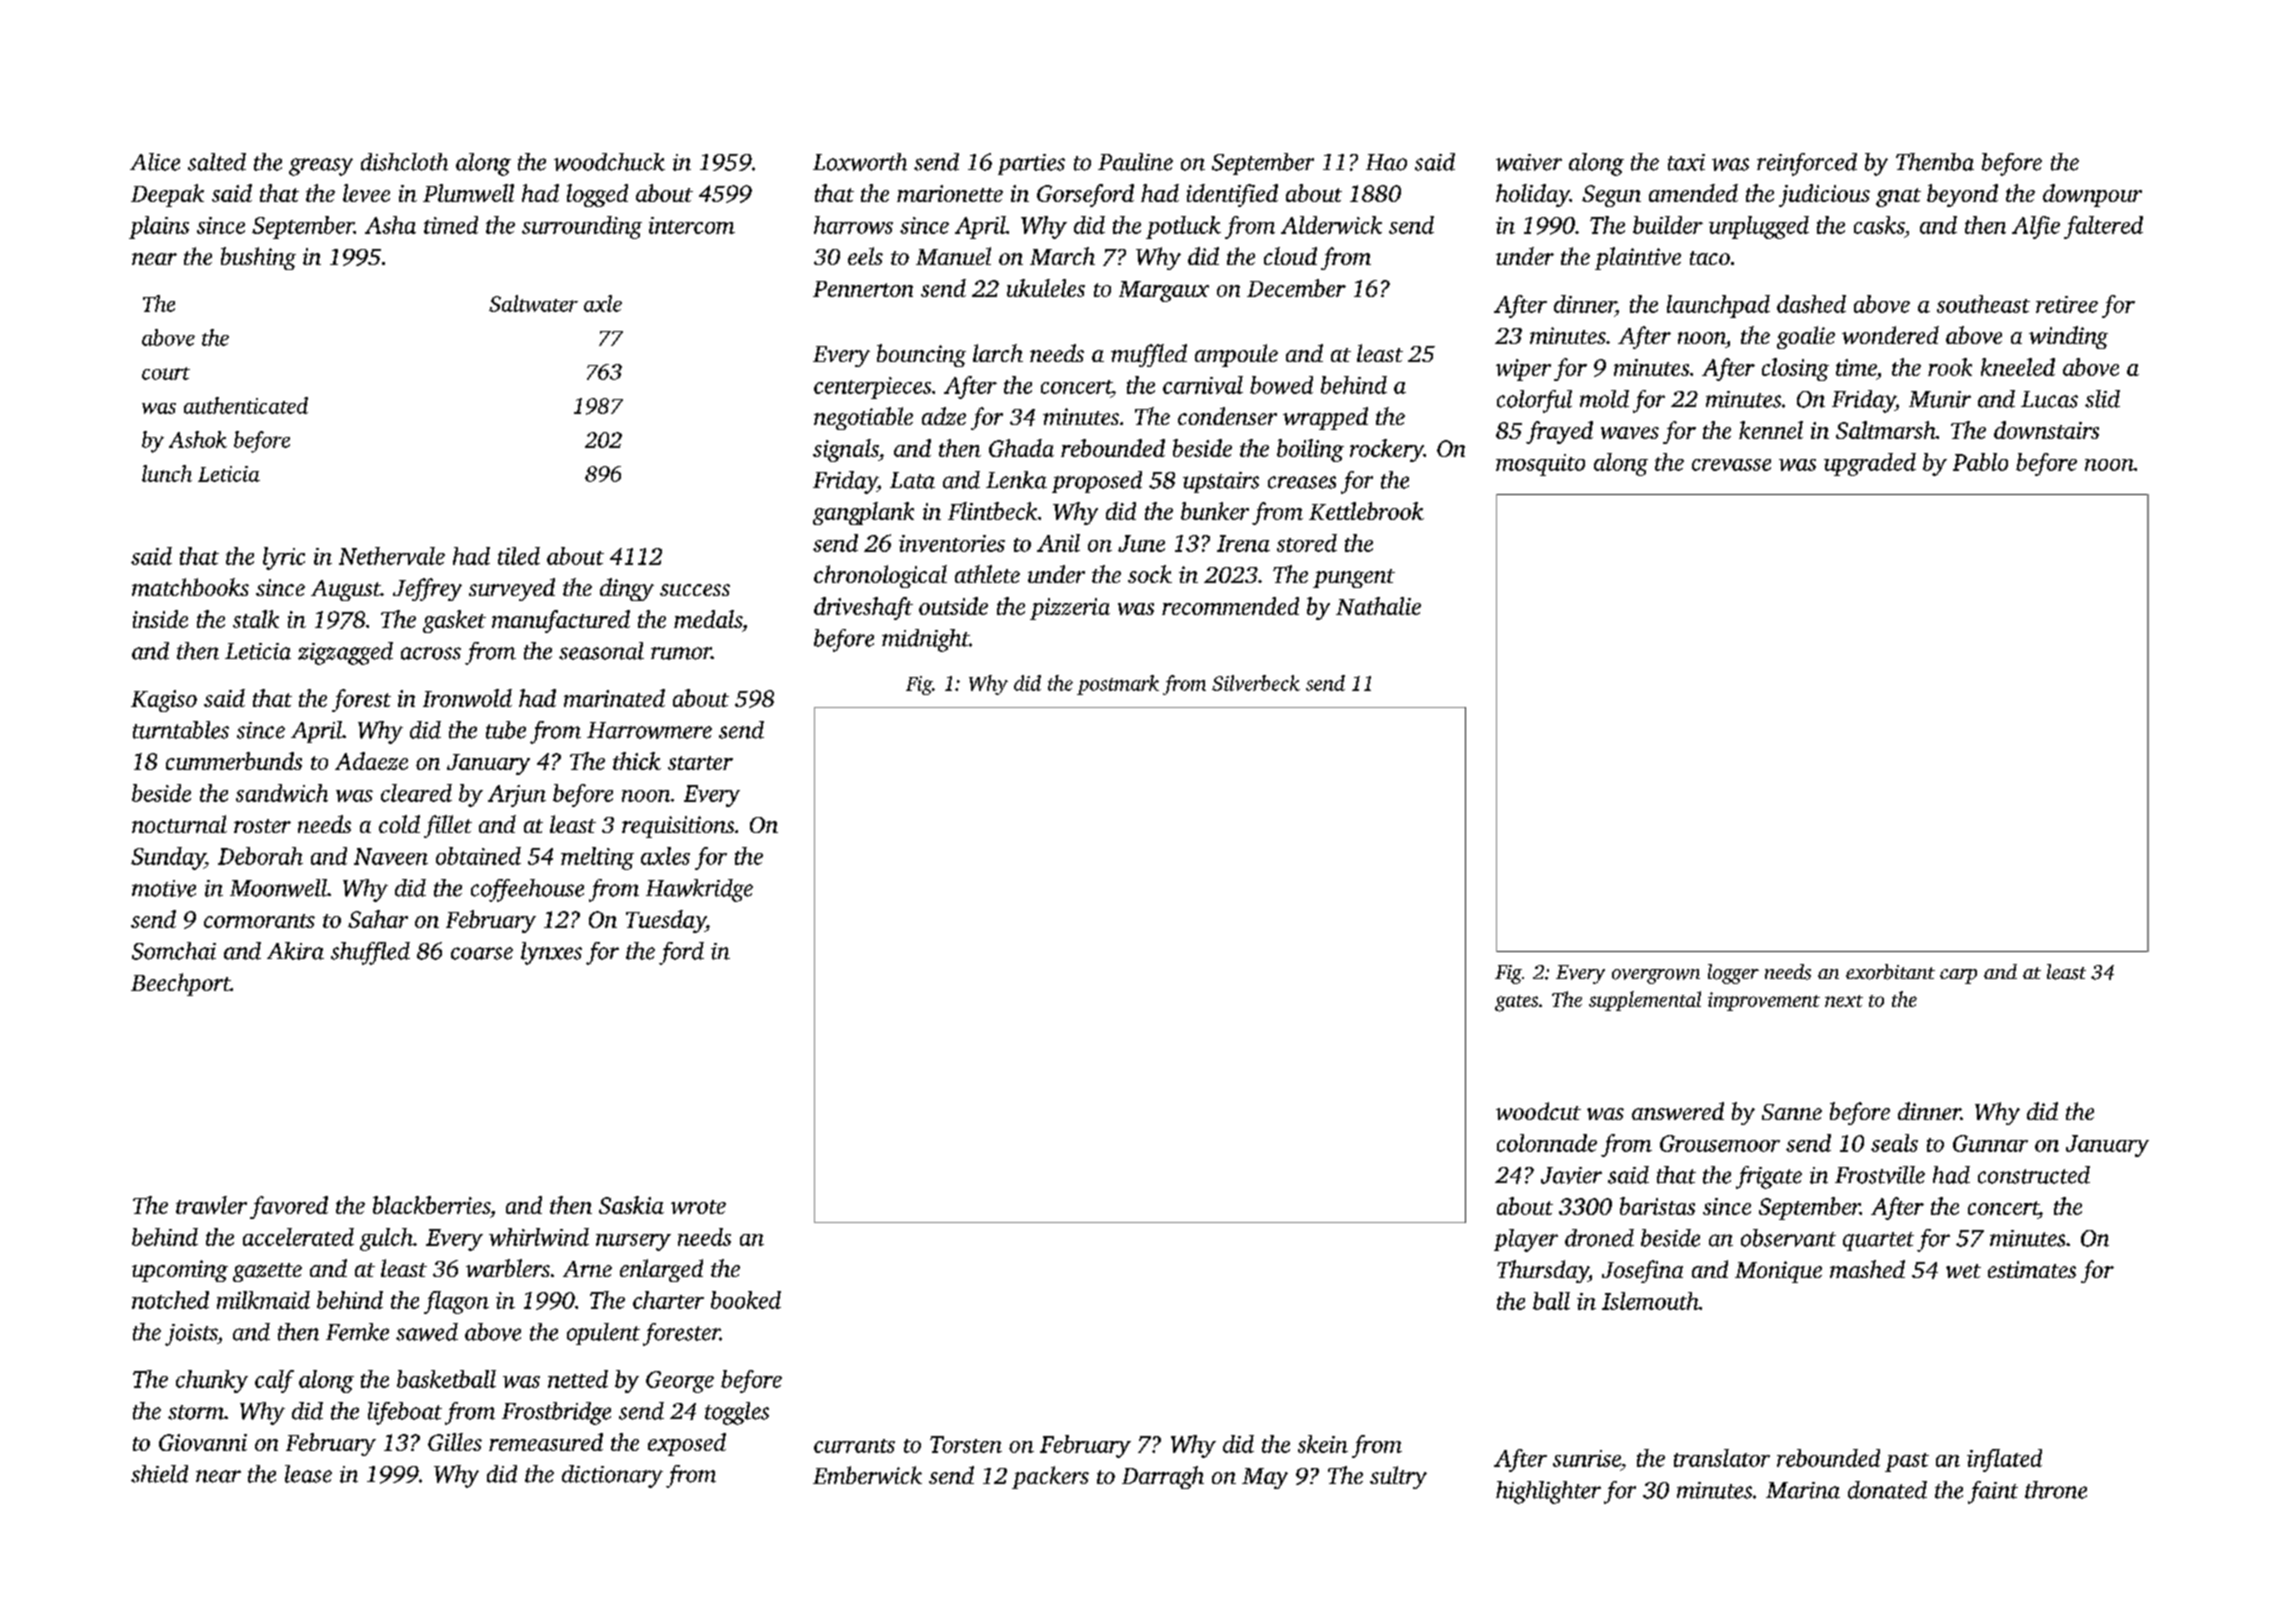 The image size is (2280, 1612). What do you see at coordinates (1958, 976) in the document?
I see `carp` at bounding box center [1958, 976].
